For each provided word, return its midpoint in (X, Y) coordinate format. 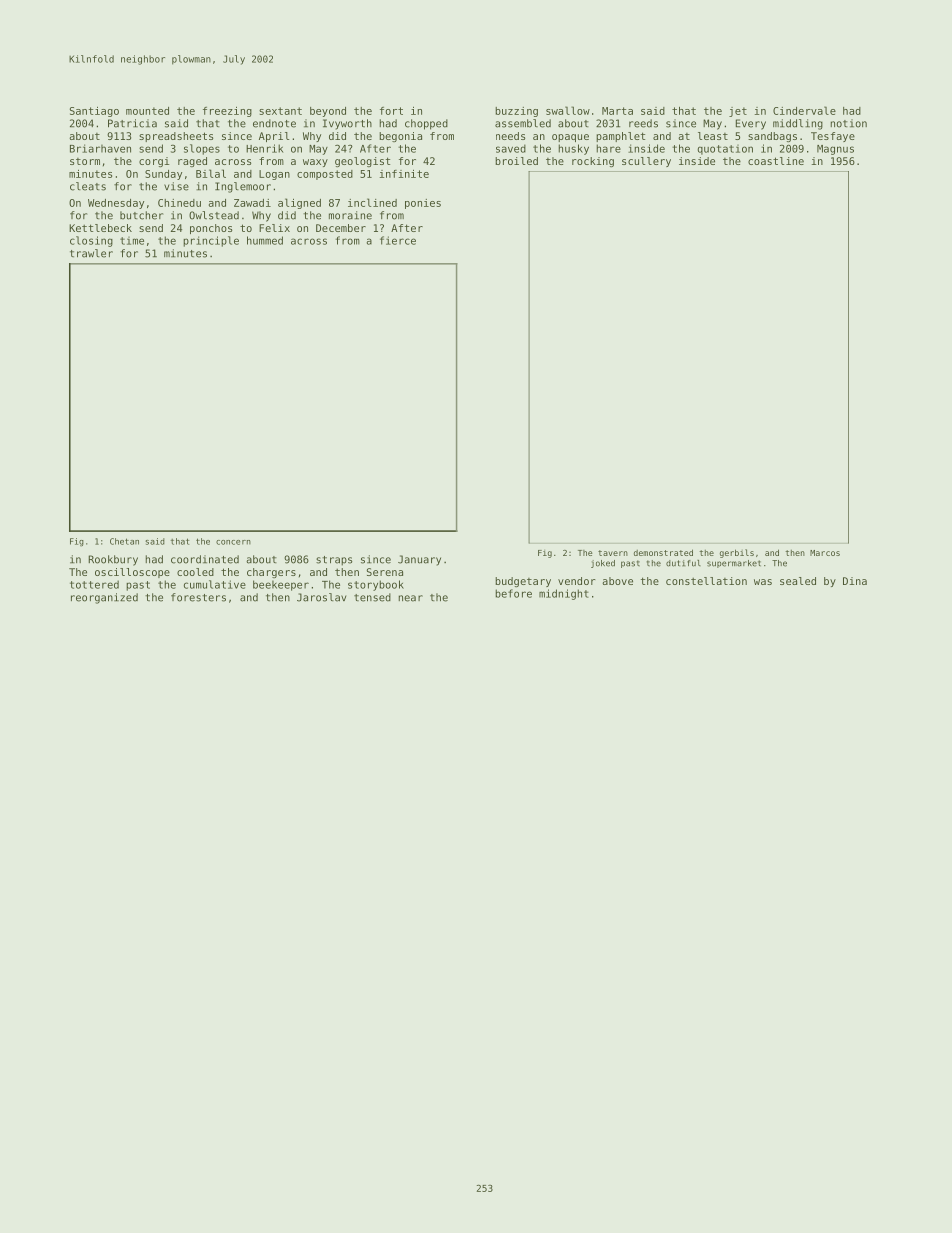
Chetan (124, 541)
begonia (400, 137)
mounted (147, 111)
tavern (613, 553)
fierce (398, 240)
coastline (776, 161)
